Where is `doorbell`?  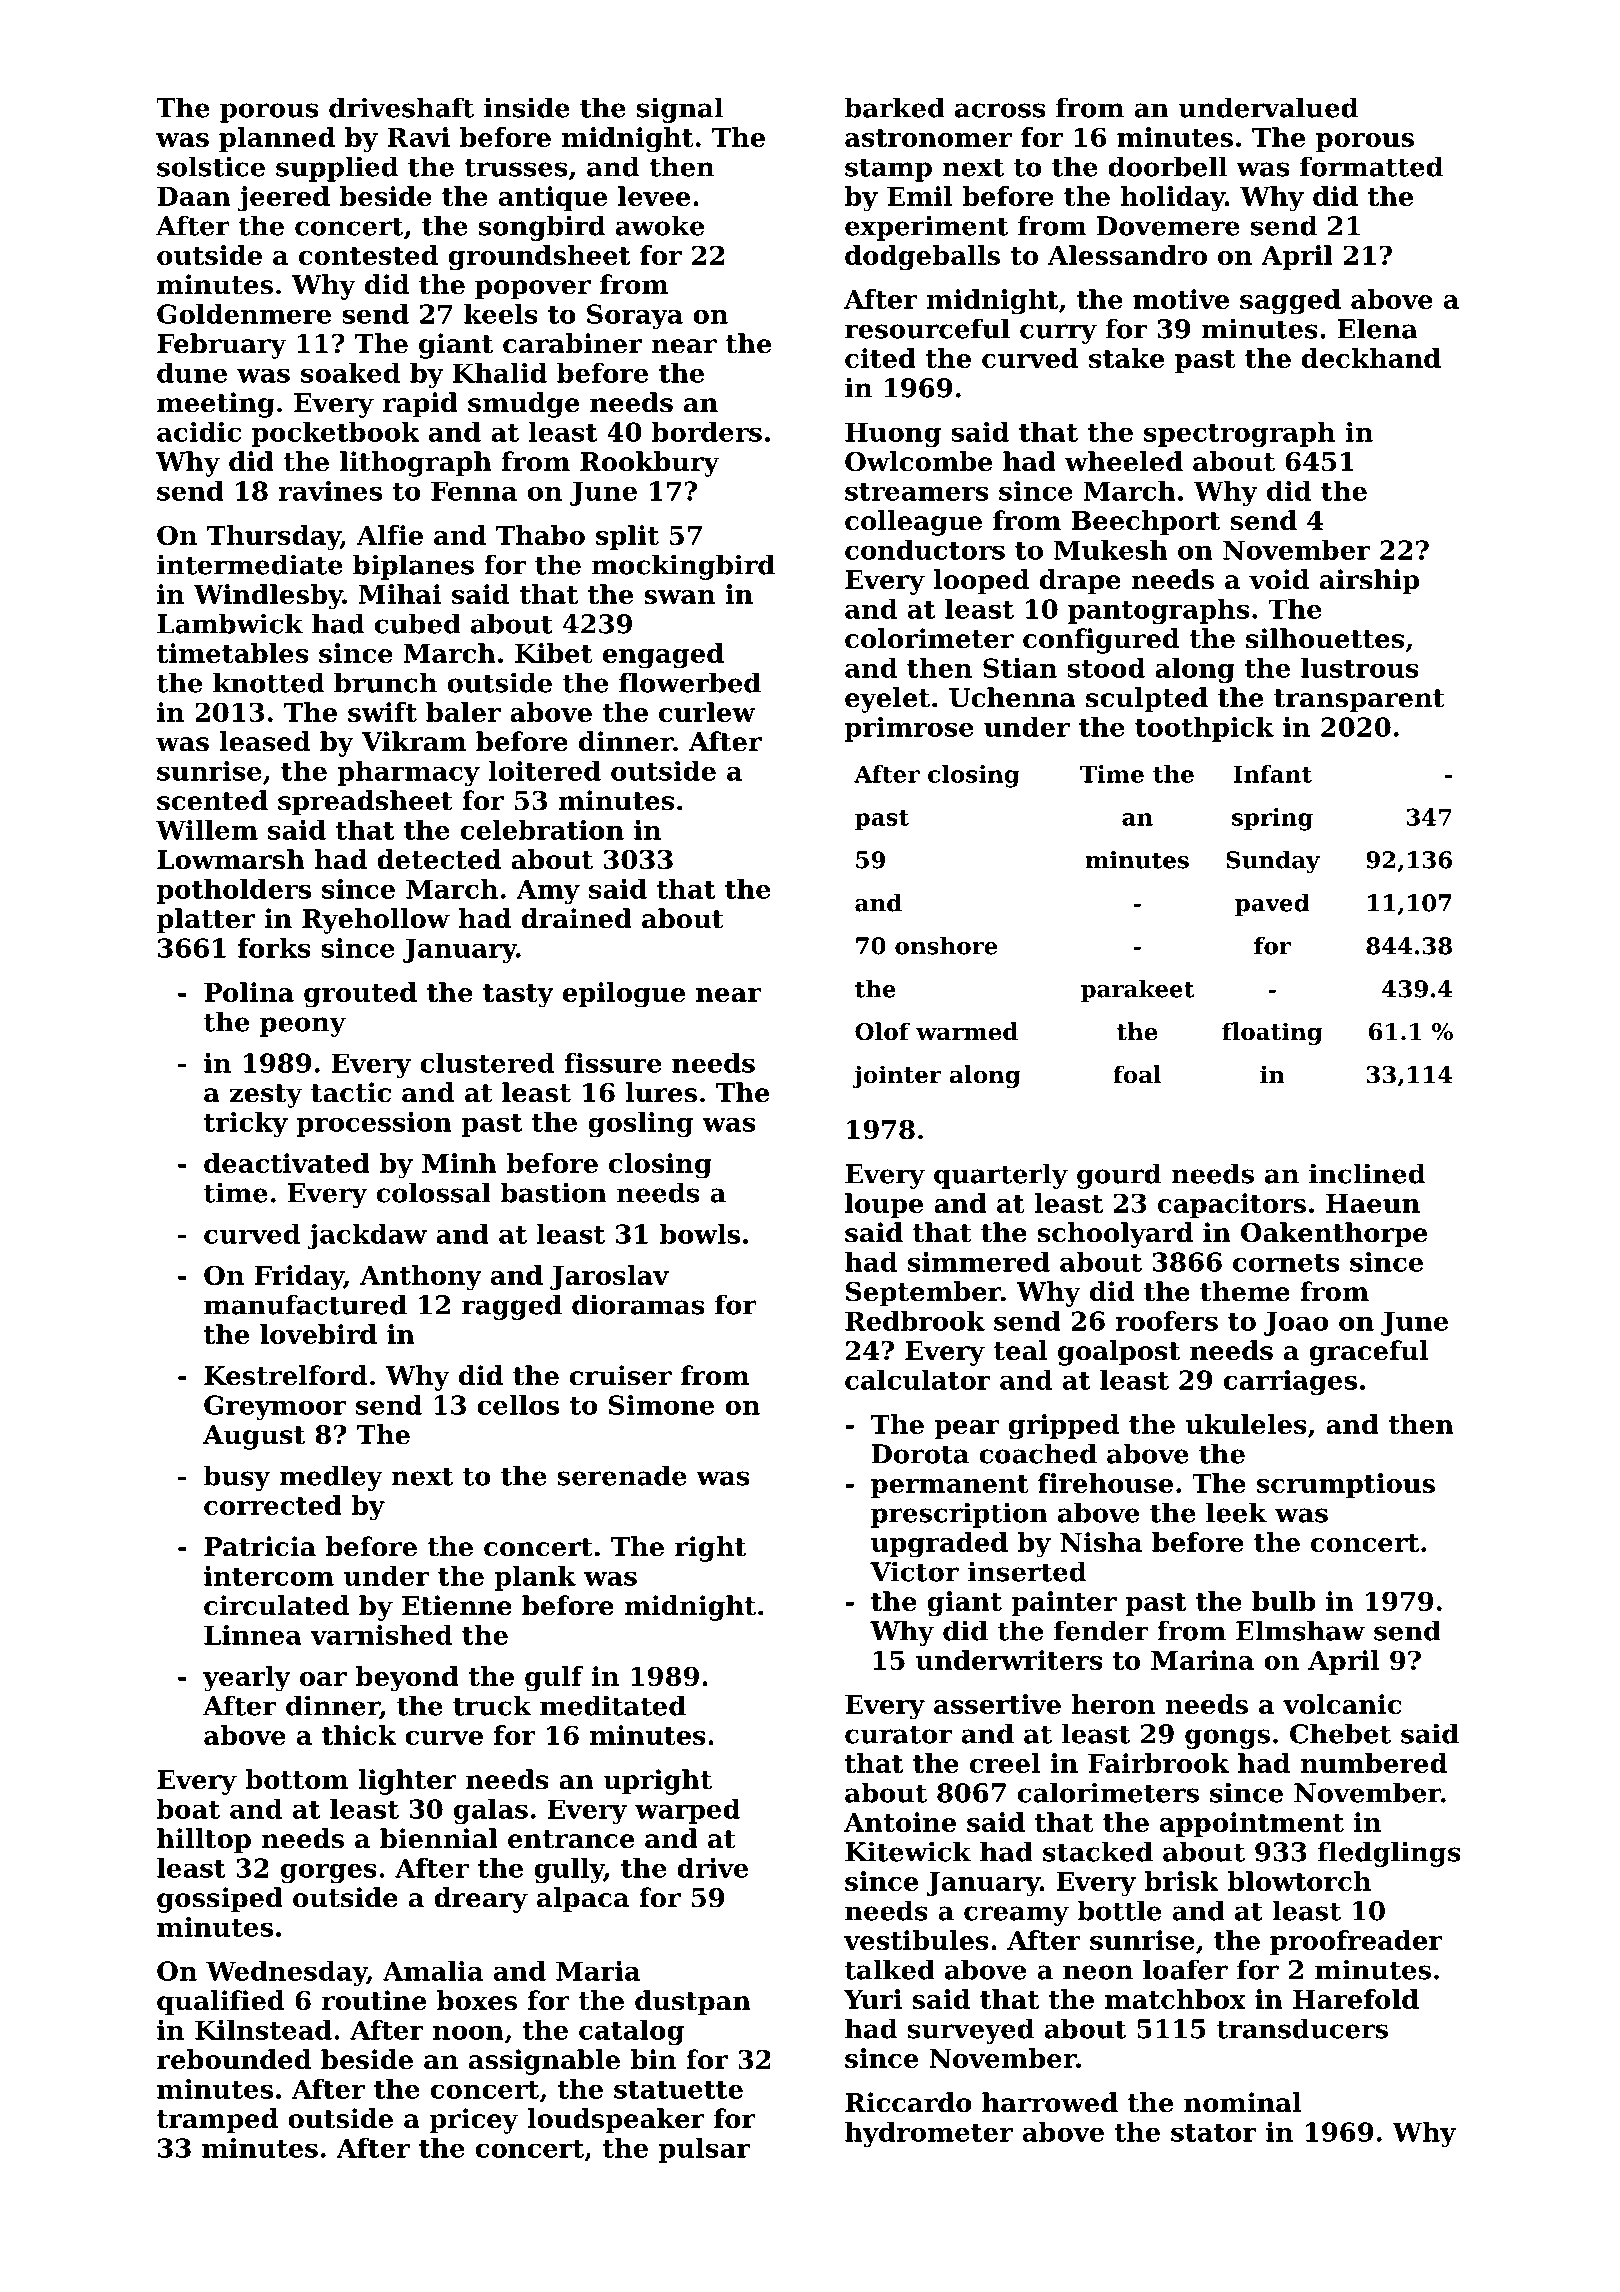 doorbell is located at coordinates (1167, 166).
